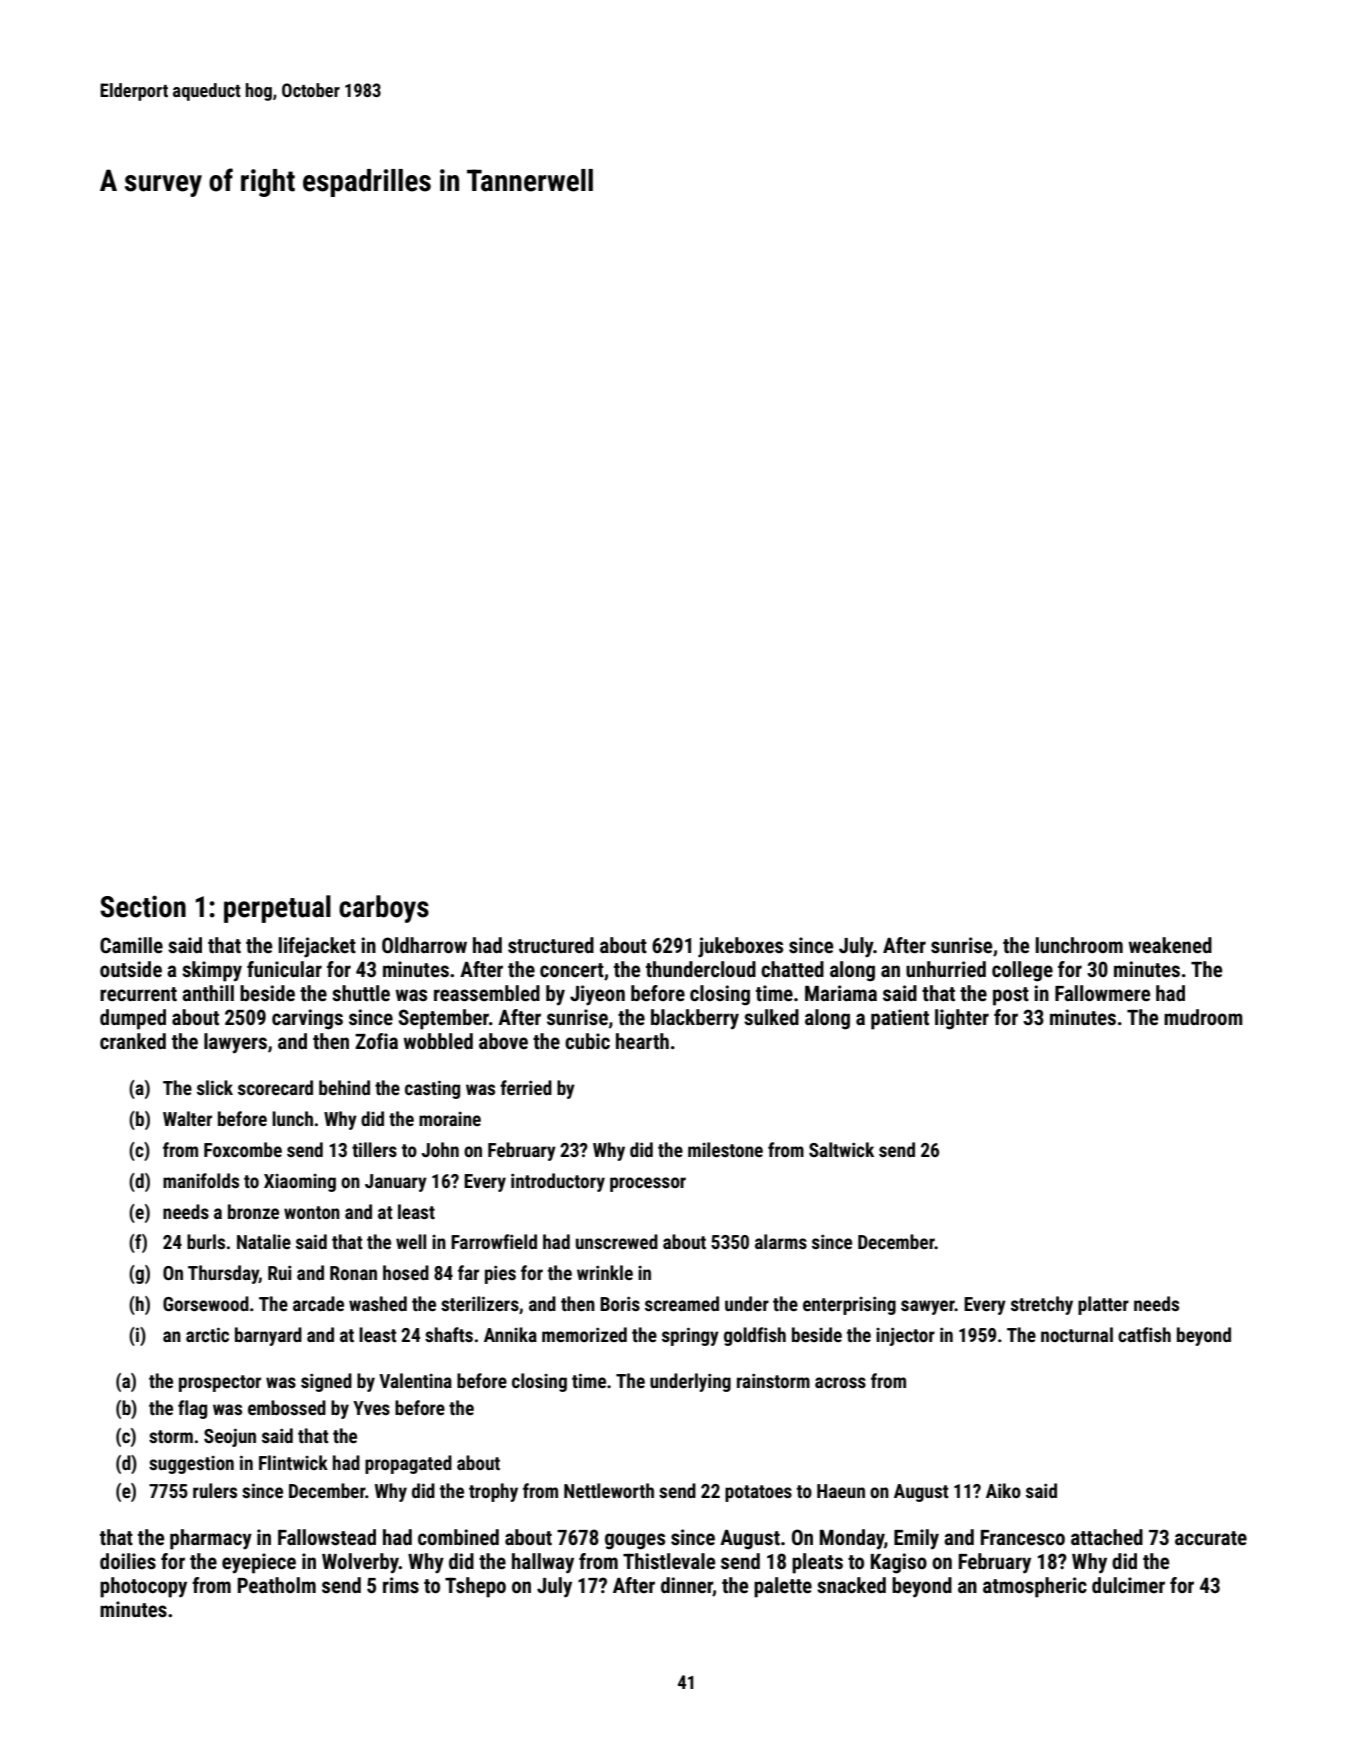  What do you see at coordinates (215, 1490) in the screenshot?
I see `rulers` at bounding box center [215, 1490].
